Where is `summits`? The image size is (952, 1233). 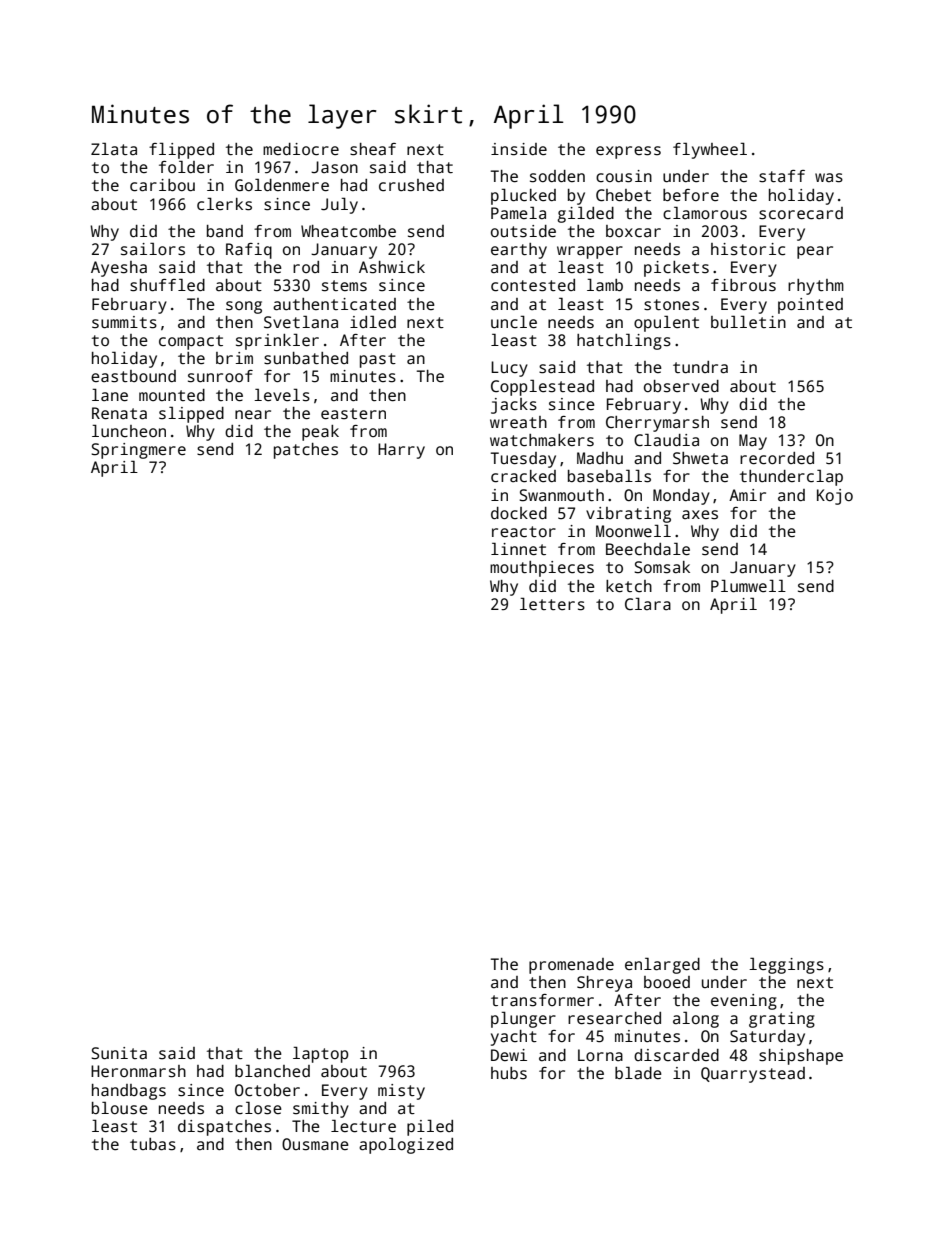
summits is located at coordinates (124, 322).
